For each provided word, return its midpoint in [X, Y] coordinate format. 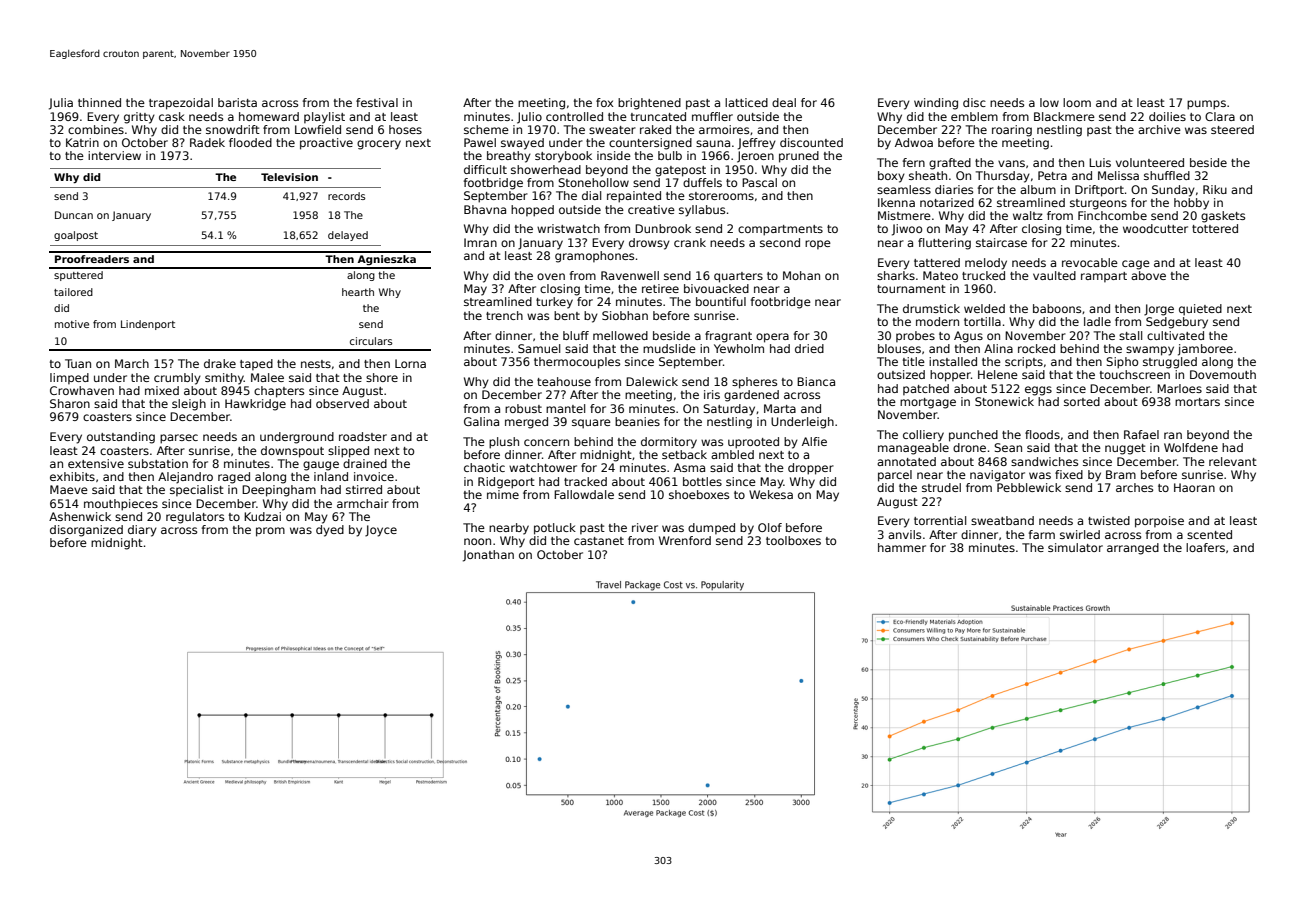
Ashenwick [80, 516]
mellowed [620, 335]
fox [605, 102]
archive [1159, 129]
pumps [1206, 105]
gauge [321, 466]
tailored [73, 292]
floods [1042, 434]
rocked [1036, 348]
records [346, 196]
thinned [99, 102]
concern [546, 442]
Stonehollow [593, 182]
